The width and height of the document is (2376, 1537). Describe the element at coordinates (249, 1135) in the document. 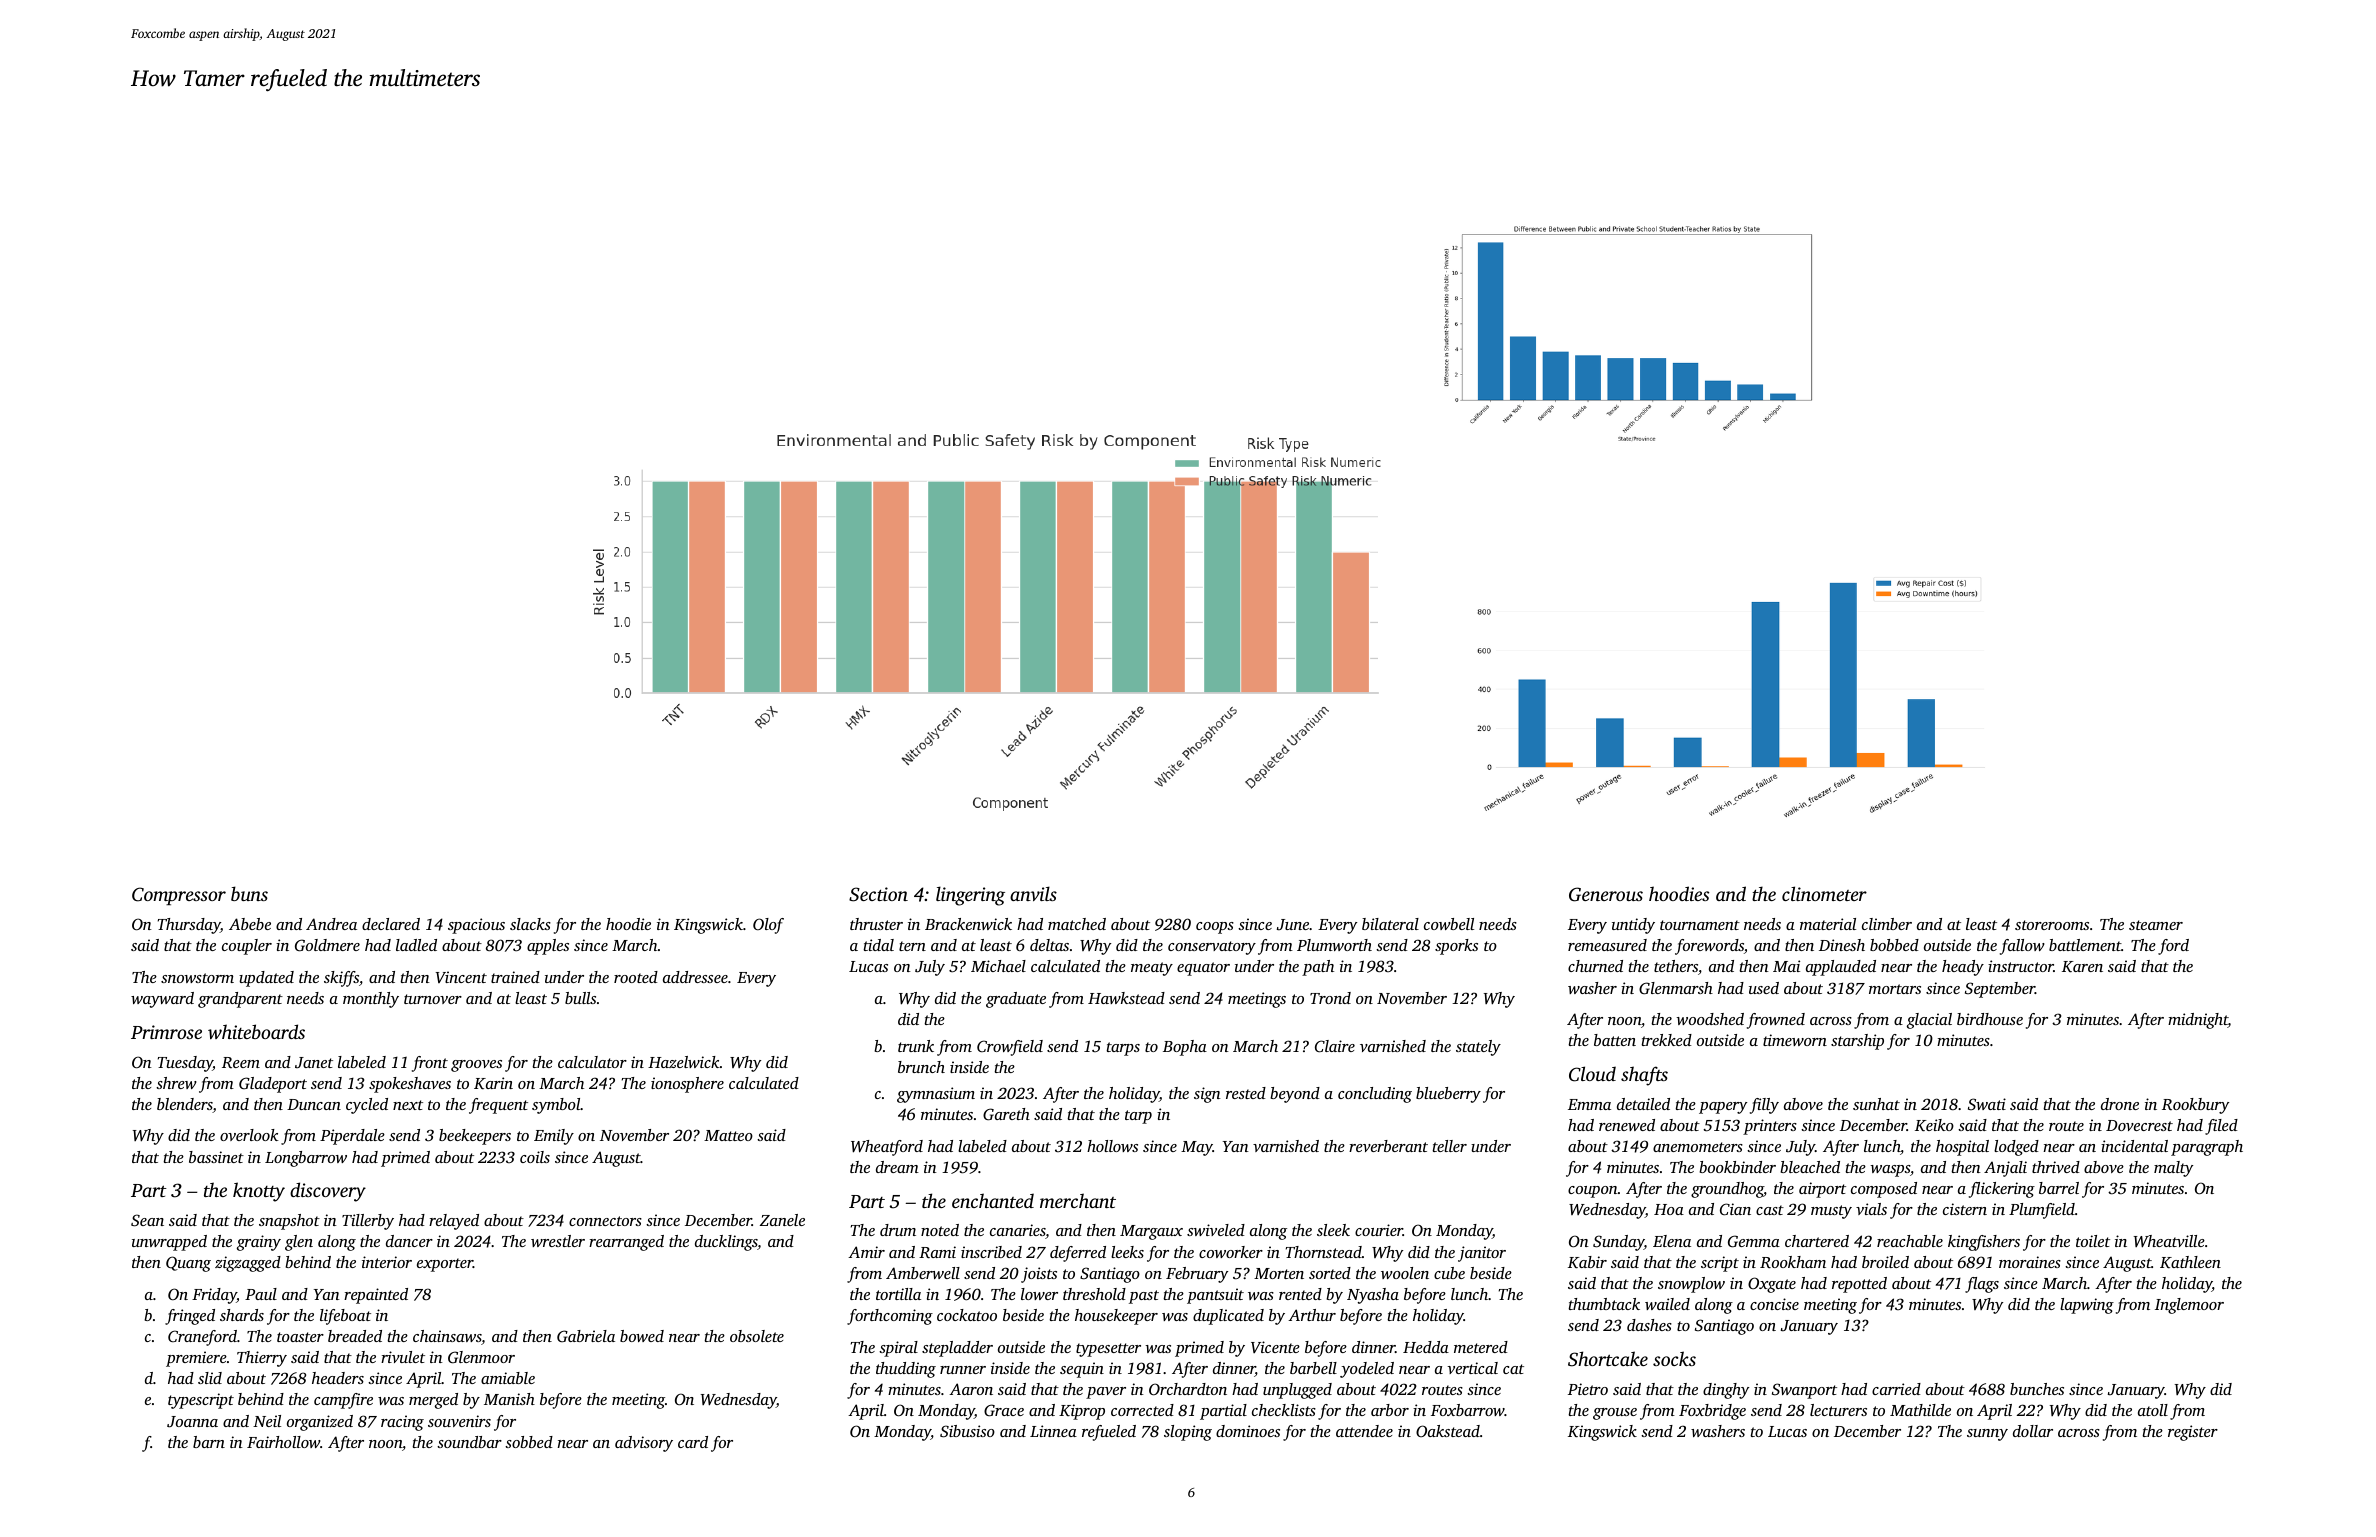

I see `overlook` at that location.
